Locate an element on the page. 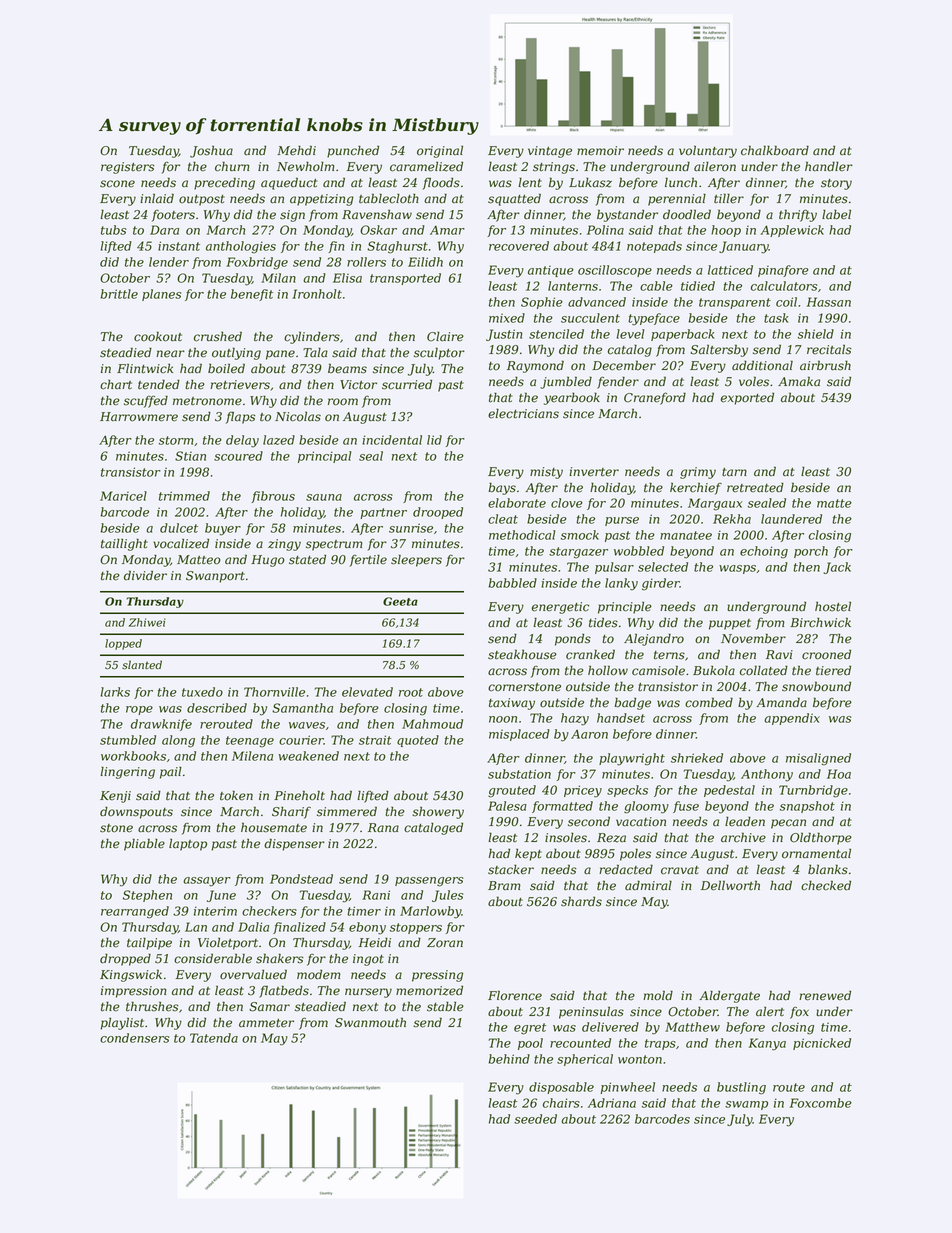 Image resolution: width=952 pixels, height=1233 pixels. electricians is located at coordinates (523, 413).
